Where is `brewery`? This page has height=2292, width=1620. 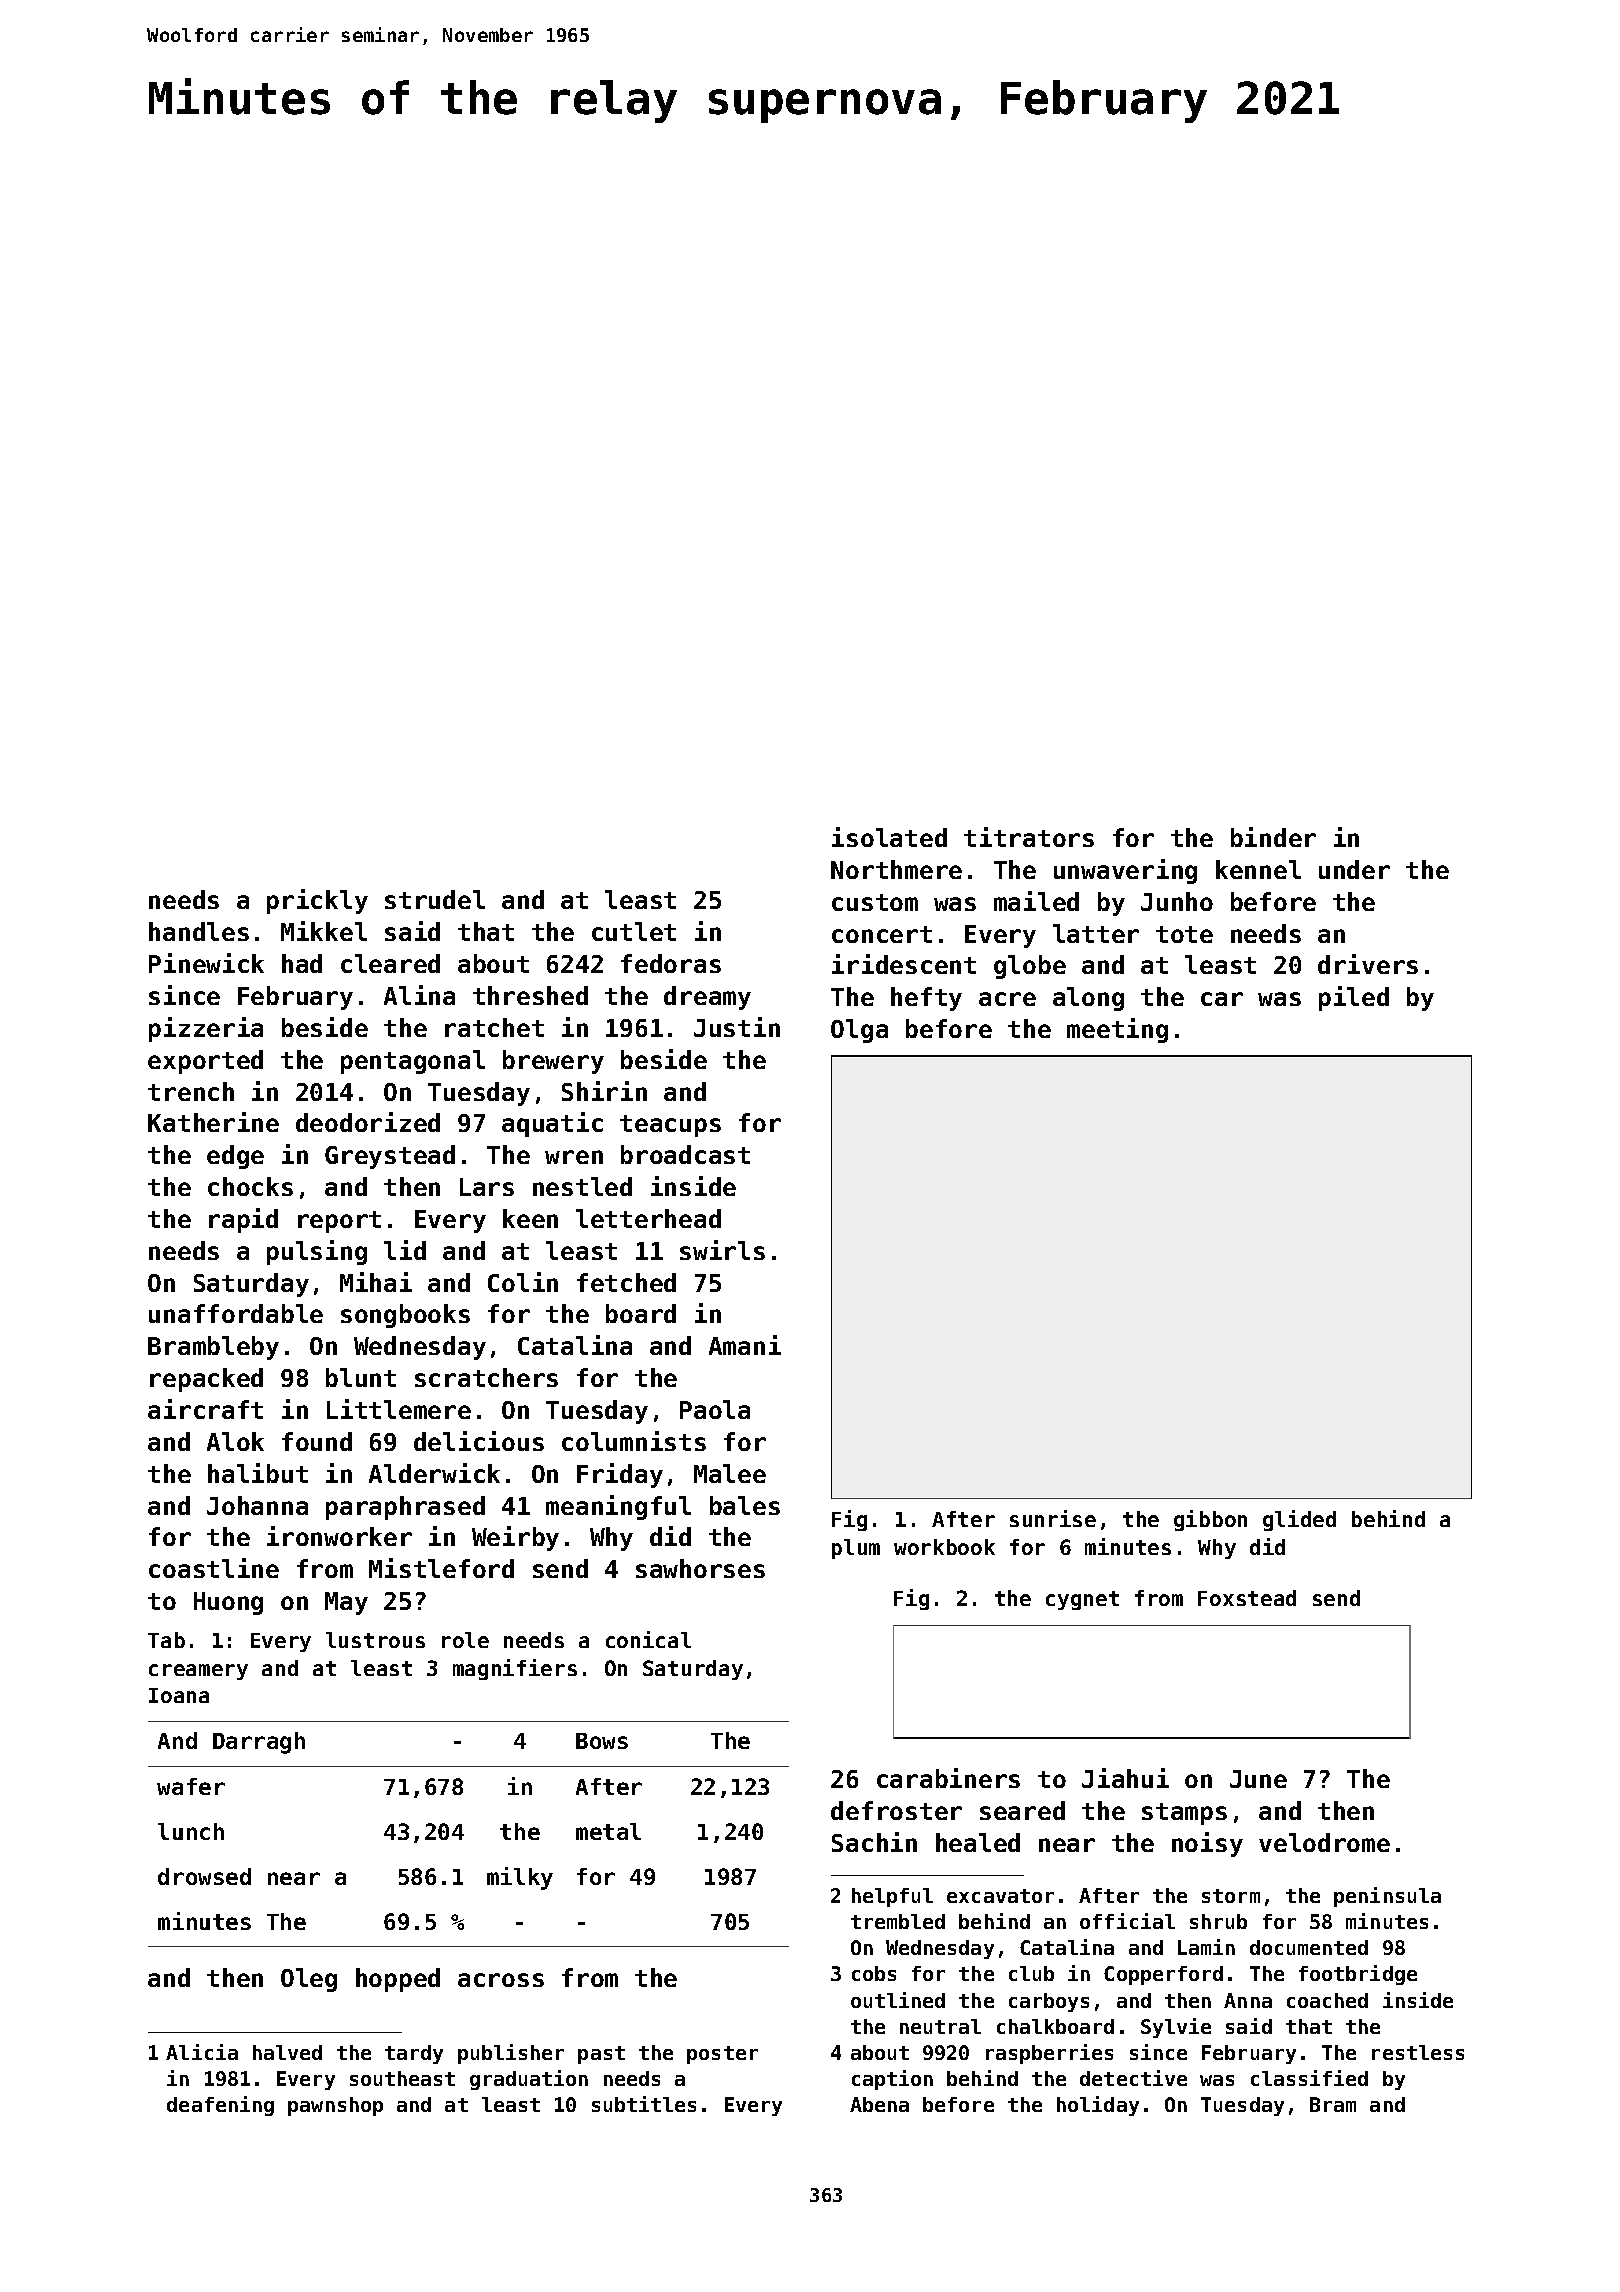 brewery is located at coordinates (553, 1062).
